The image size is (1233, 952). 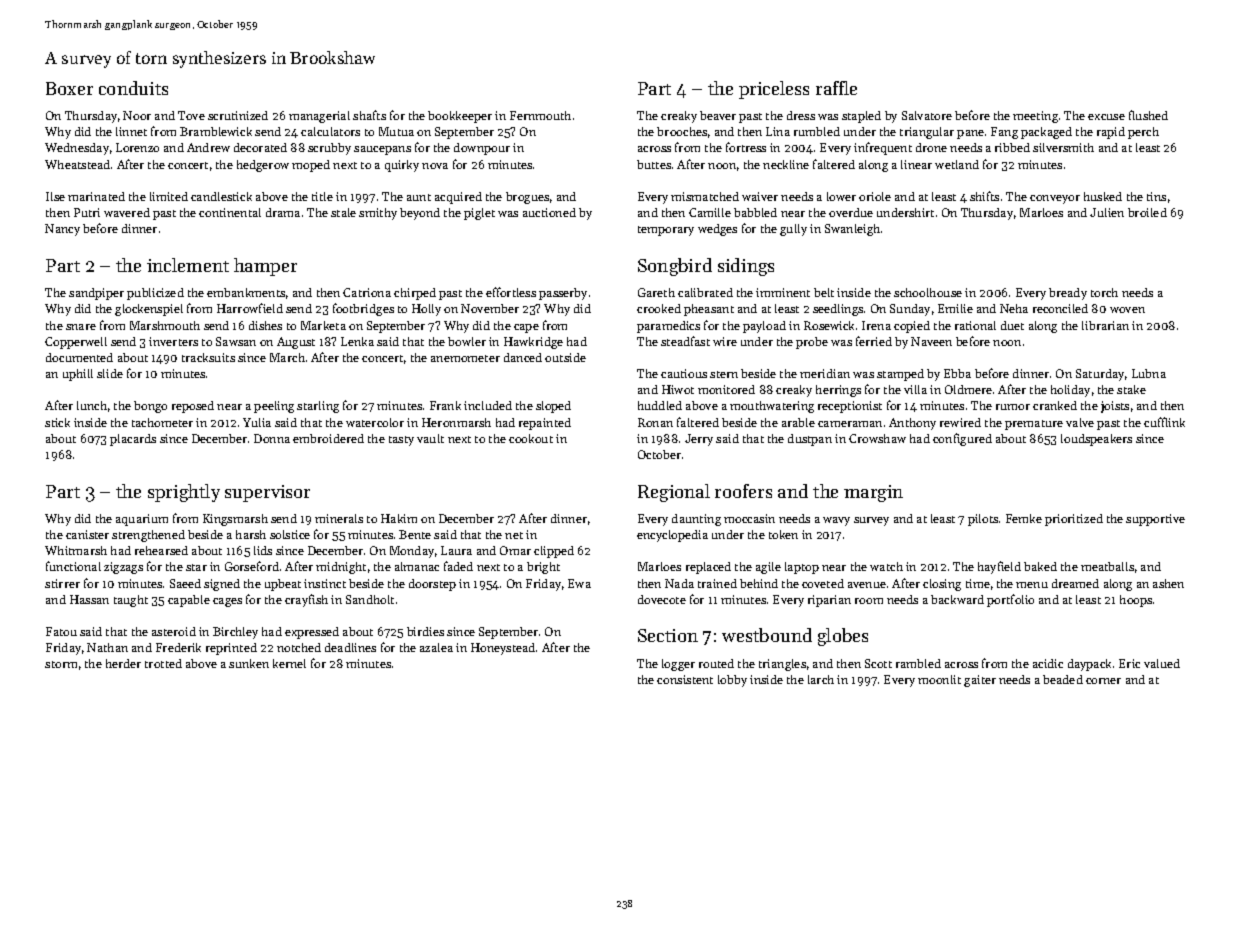 What do you see at coordinates (174, 631) in the page?
I see `asteroid` at bounding box center [174, 631].
